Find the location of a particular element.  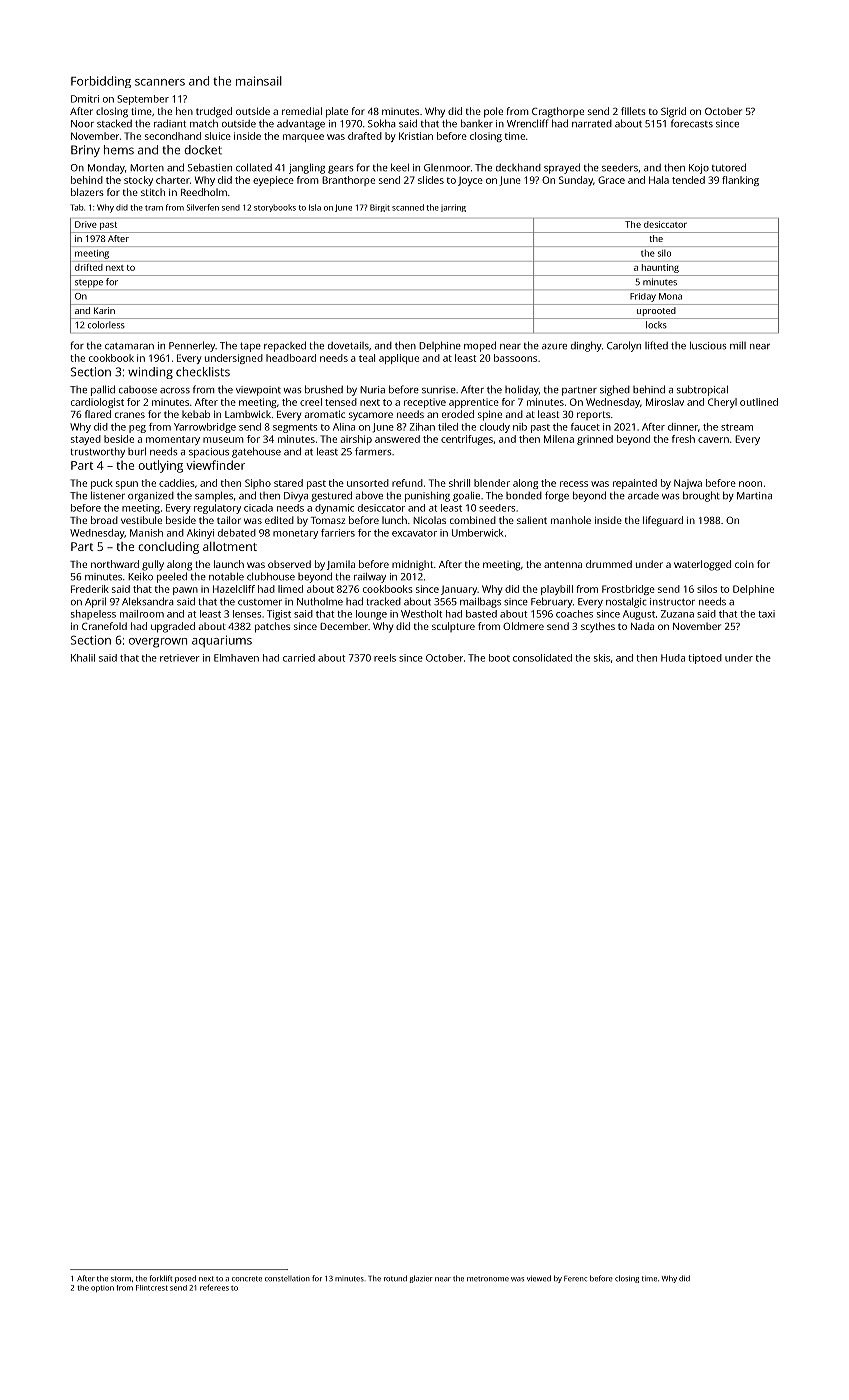

metronome is located at coordinates (488, 1279).
